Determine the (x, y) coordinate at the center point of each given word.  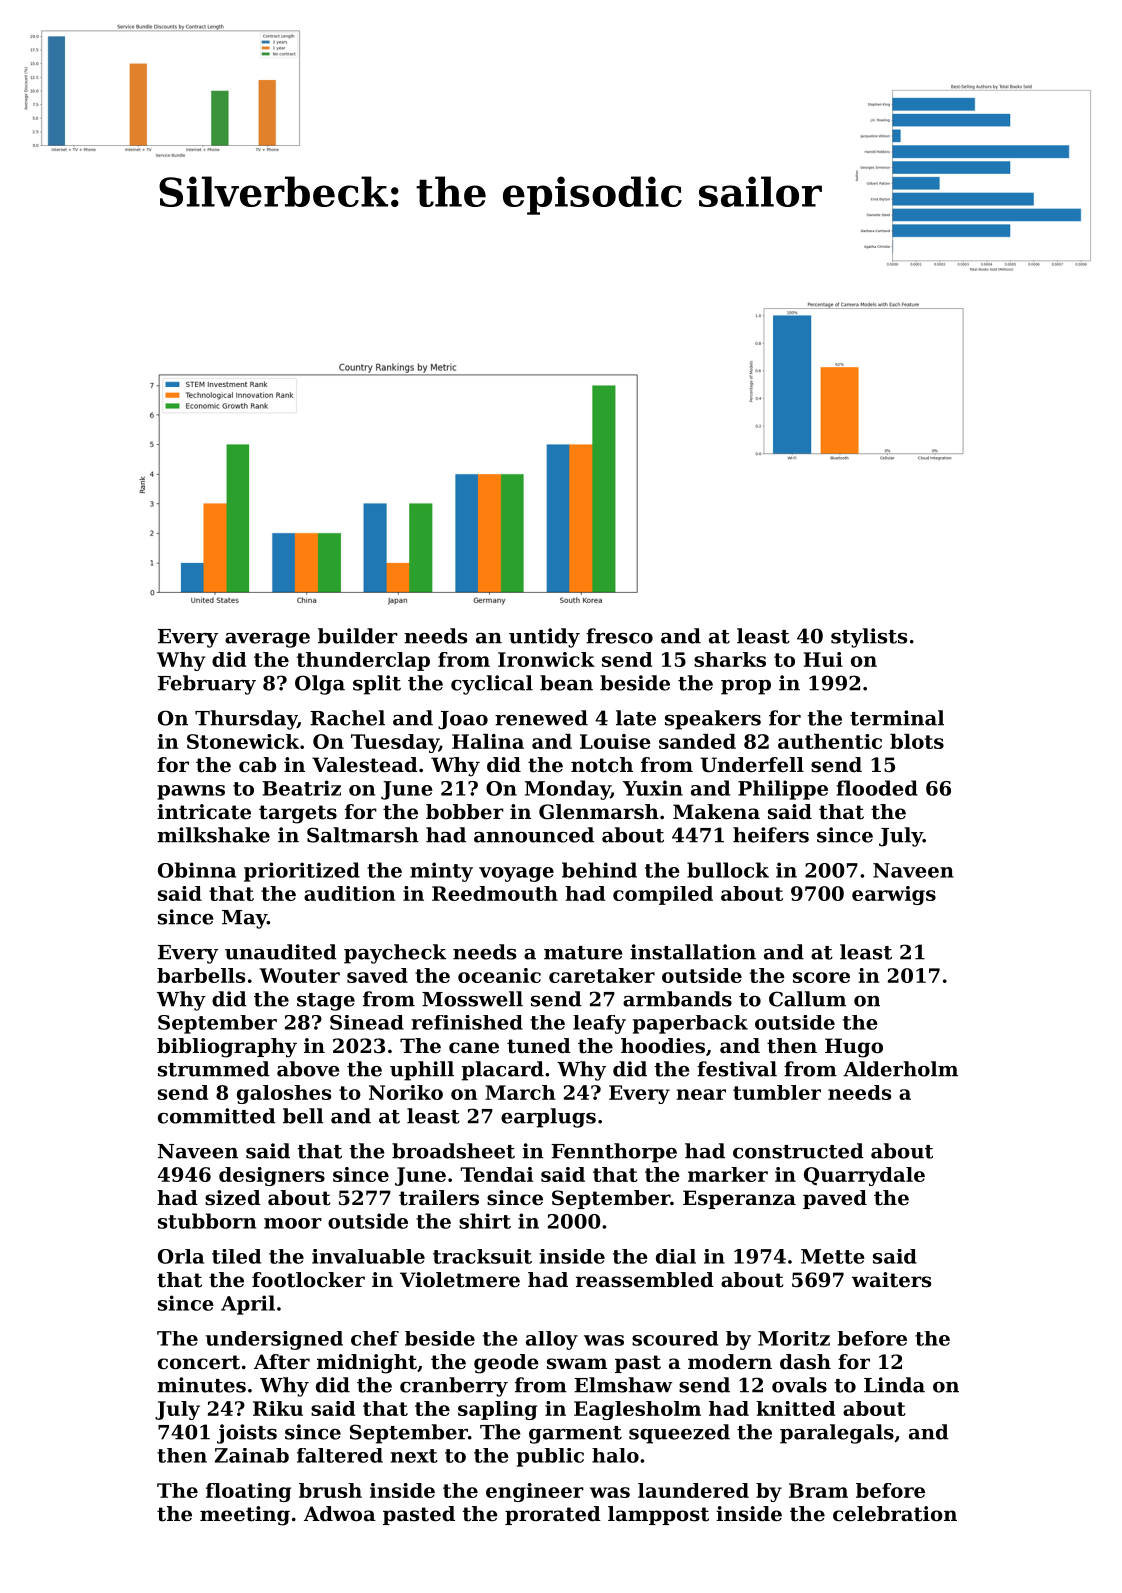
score (821, 977)
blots (917, 741)
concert (199, 1362)
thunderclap (363, 661)
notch (602, 765)
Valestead (365, 765)
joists (247, 1434)
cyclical (492, 685)
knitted (795, 1408)
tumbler (777, 1092)
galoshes (284, 1094)
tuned (539, 1046)
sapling (497, 1410)
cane (474, 1048)
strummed (214, 1069)
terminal (897, 718)
